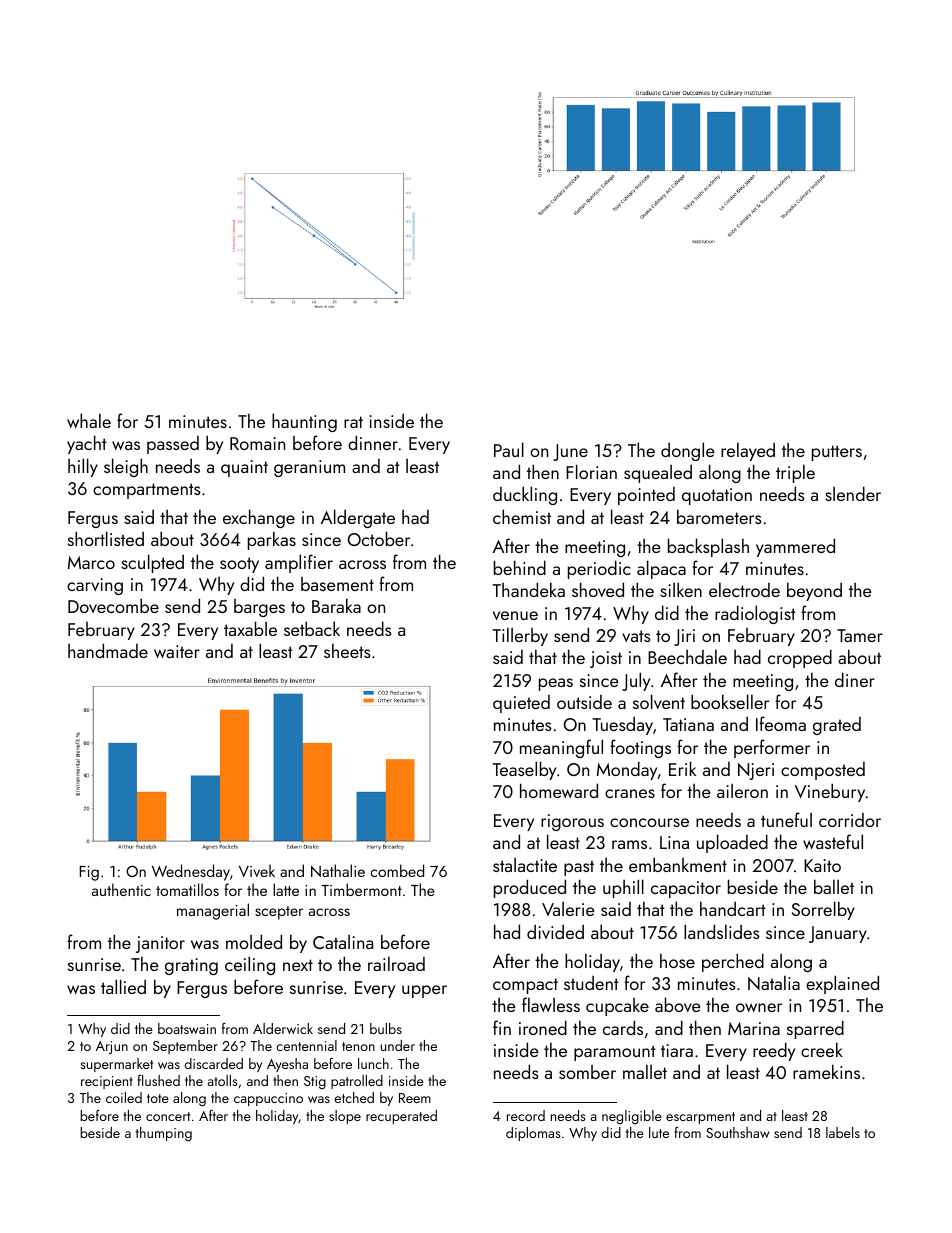 The height and width of the image is (1233, 952). I want to click on Vivek, so click(257, 870).
